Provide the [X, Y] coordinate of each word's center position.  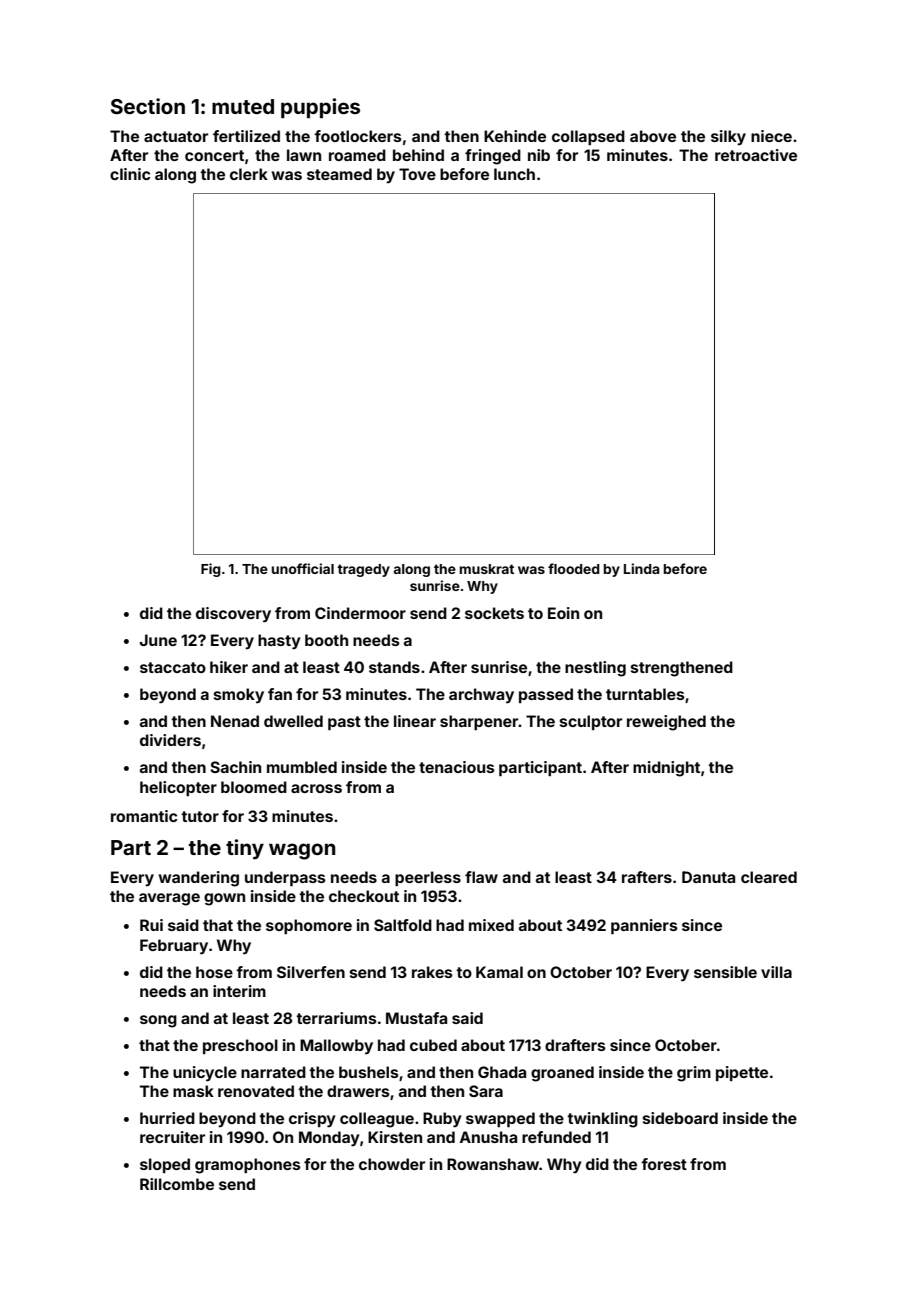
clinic [130, 174]
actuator [176, 136]
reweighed [666, 723]
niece [771, 136]
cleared [769, 877]
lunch [514, 174]
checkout [364, 896]
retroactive [756, 155]
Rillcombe [177, 1184]
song [158, 1021]
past [344, 723]
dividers [170, 740]
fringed [493, 157]
